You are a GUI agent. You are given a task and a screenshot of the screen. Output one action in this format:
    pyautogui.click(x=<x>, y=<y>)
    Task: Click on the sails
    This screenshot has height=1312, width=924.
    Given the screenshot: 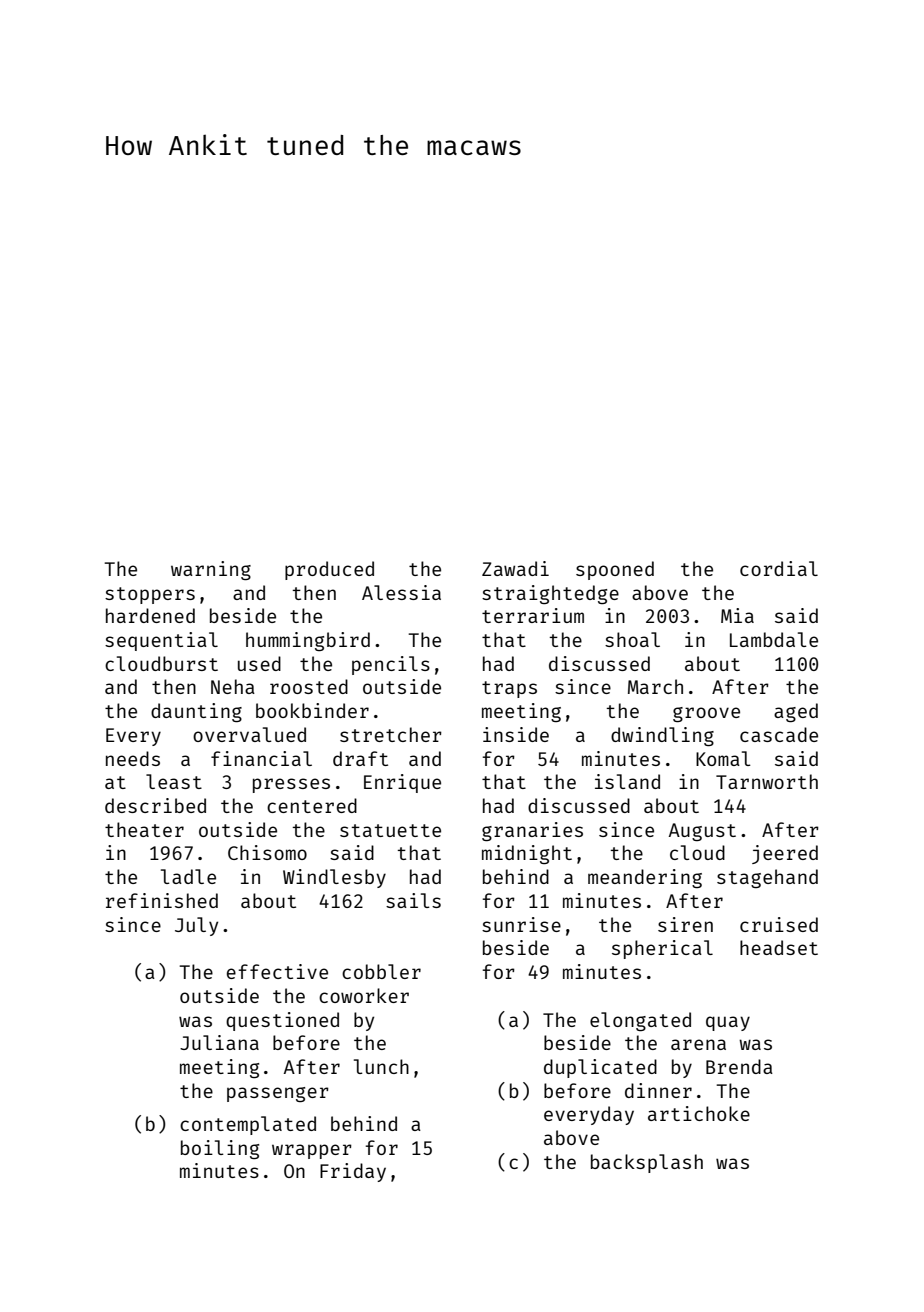 What is the action you would take?
    pyautogui.click(x=413, y=900)
